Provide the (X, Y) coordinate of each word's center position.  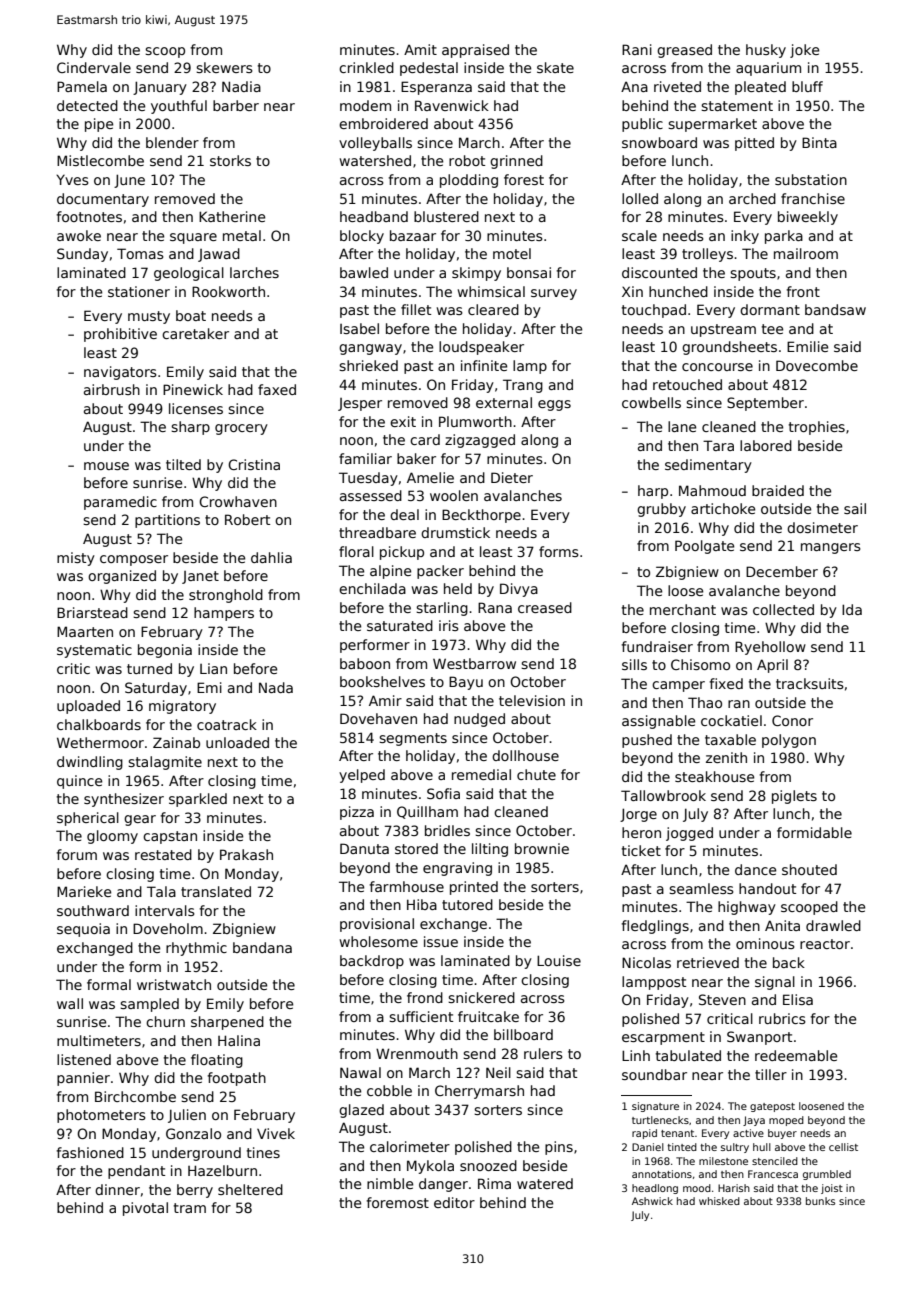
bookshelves (382, 681)
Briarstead (92, 612)
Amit (420, 49)
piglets (794, 797)
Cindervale (94, 67)
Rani (637, 49)
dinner (117, 1189)
